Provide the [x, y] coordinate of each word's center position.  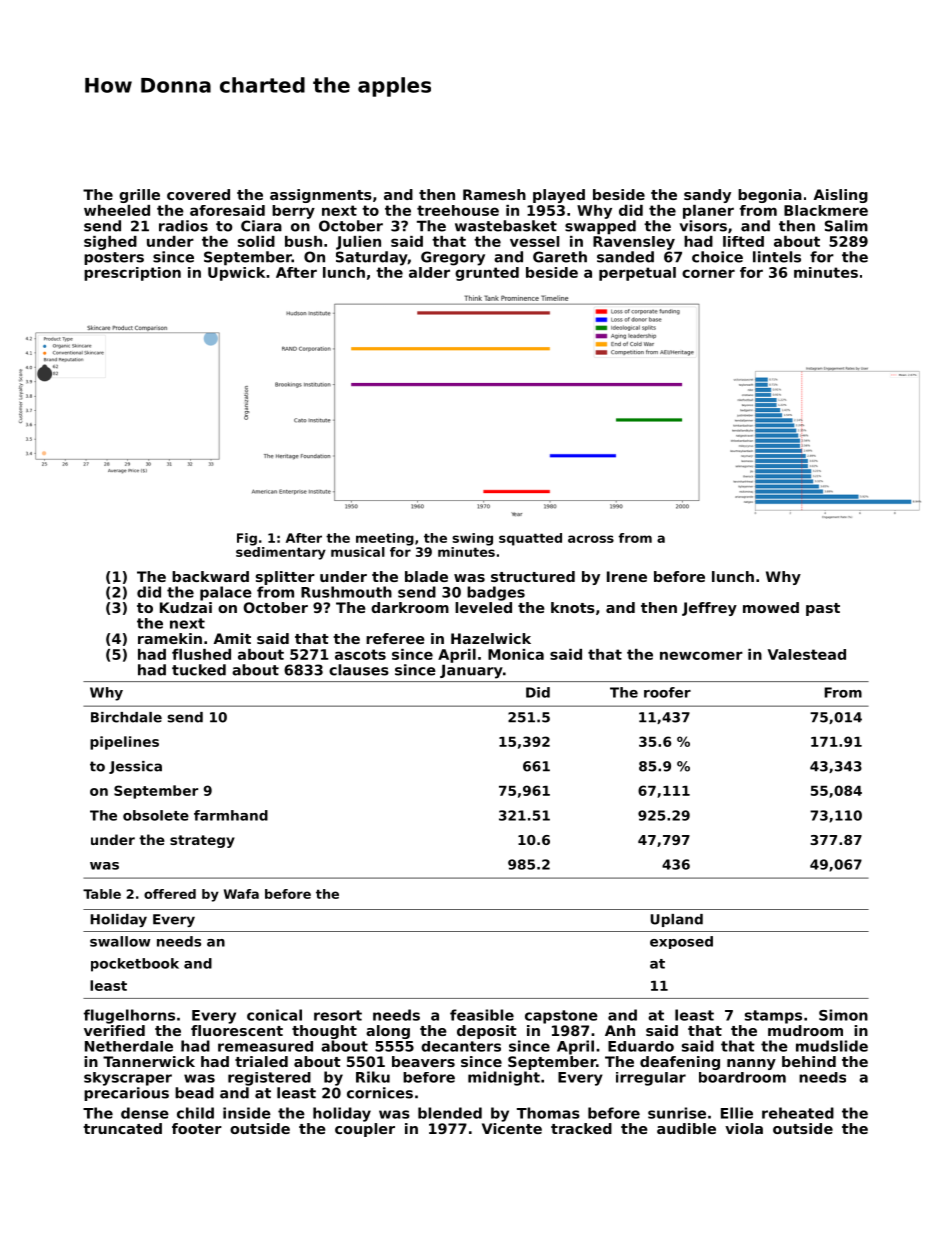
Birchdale [126, 717]
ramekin [170, 638]
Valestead [807, 654]
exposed [681, 942]
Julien [358, 243]
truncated [122, 1128]
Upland [676, 920]
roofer [667, 692]
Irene [627, 576]
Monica [516, 654]
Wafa [241, 894]
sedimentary [281, 553]
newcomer [701, 655]
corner [708, 273]
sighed [110, 243]
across [591, 539]
